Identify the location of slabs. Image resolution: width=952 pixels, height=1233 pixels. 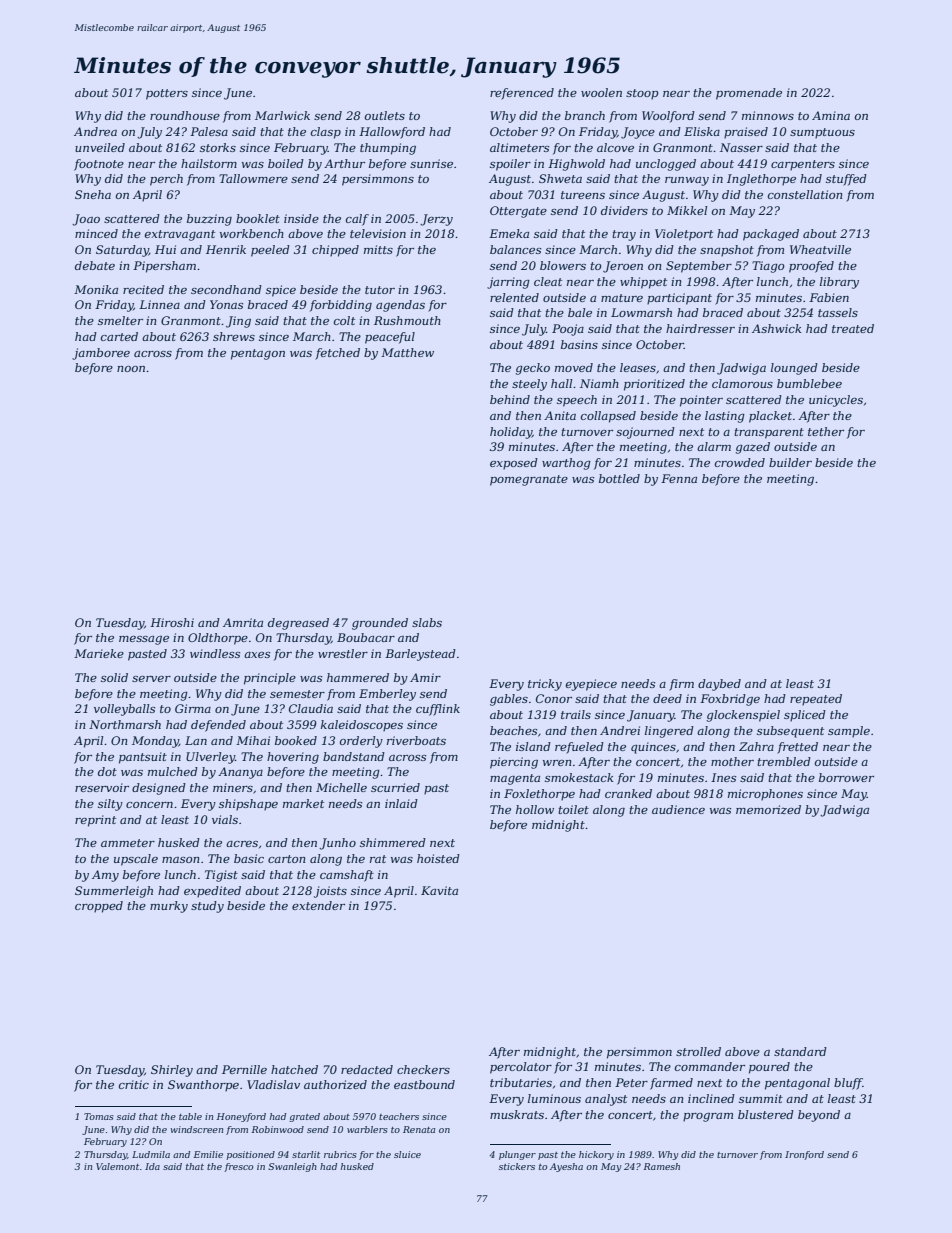
(427, 622).
